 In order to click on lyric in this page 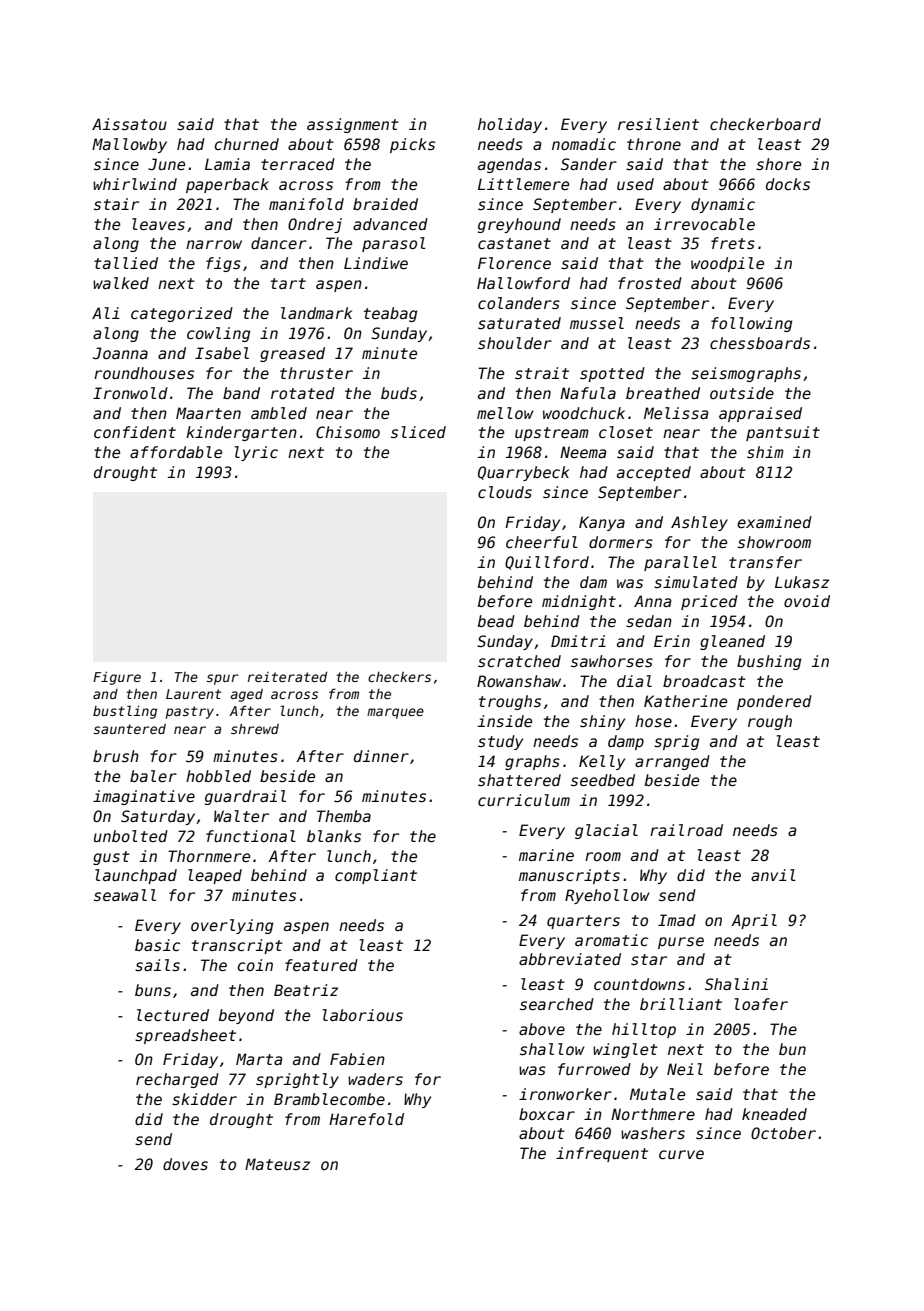, I will do `click(256, 453)`.
